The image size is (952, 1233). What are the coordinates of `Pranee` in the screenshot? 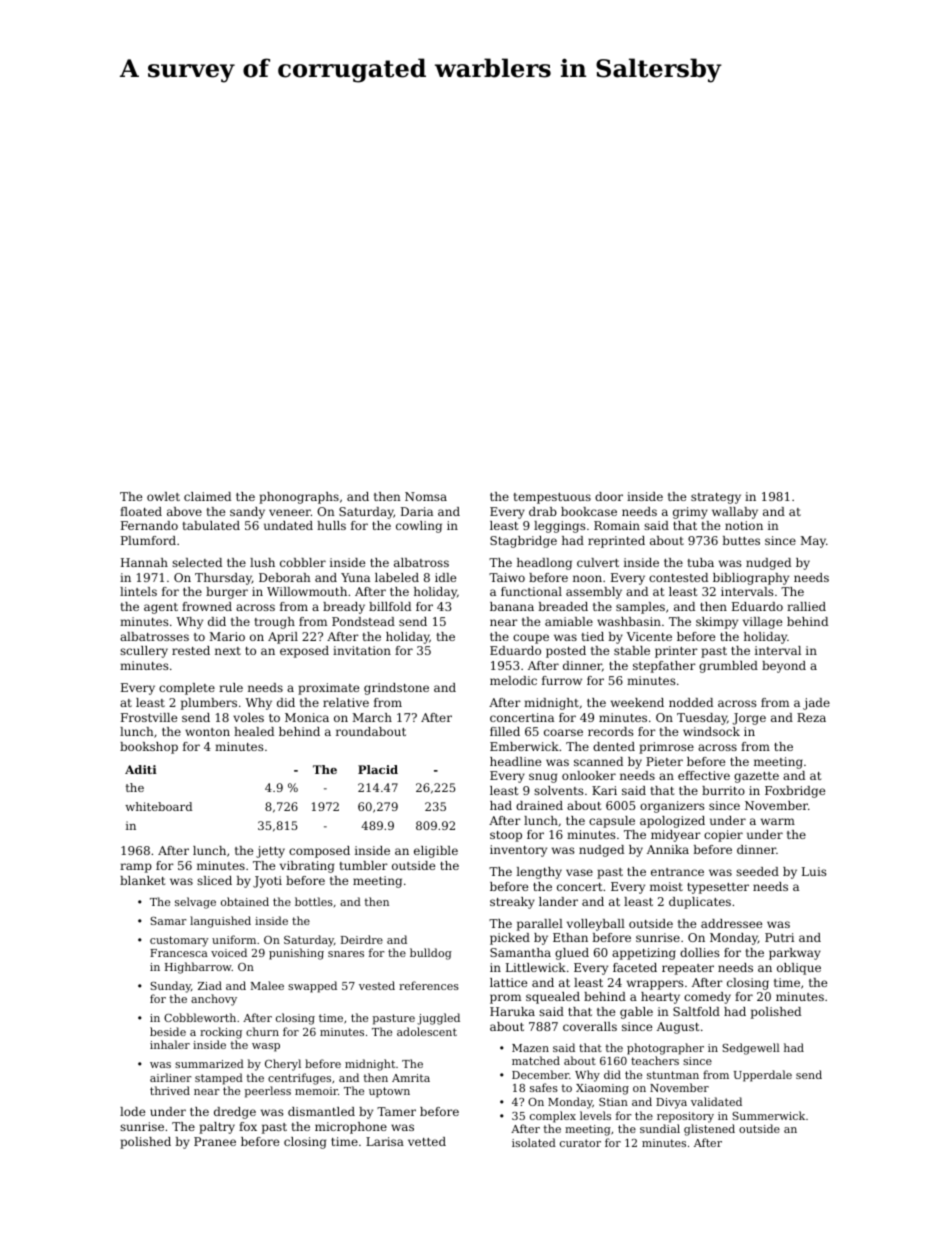 It's located at (215, 1141).
